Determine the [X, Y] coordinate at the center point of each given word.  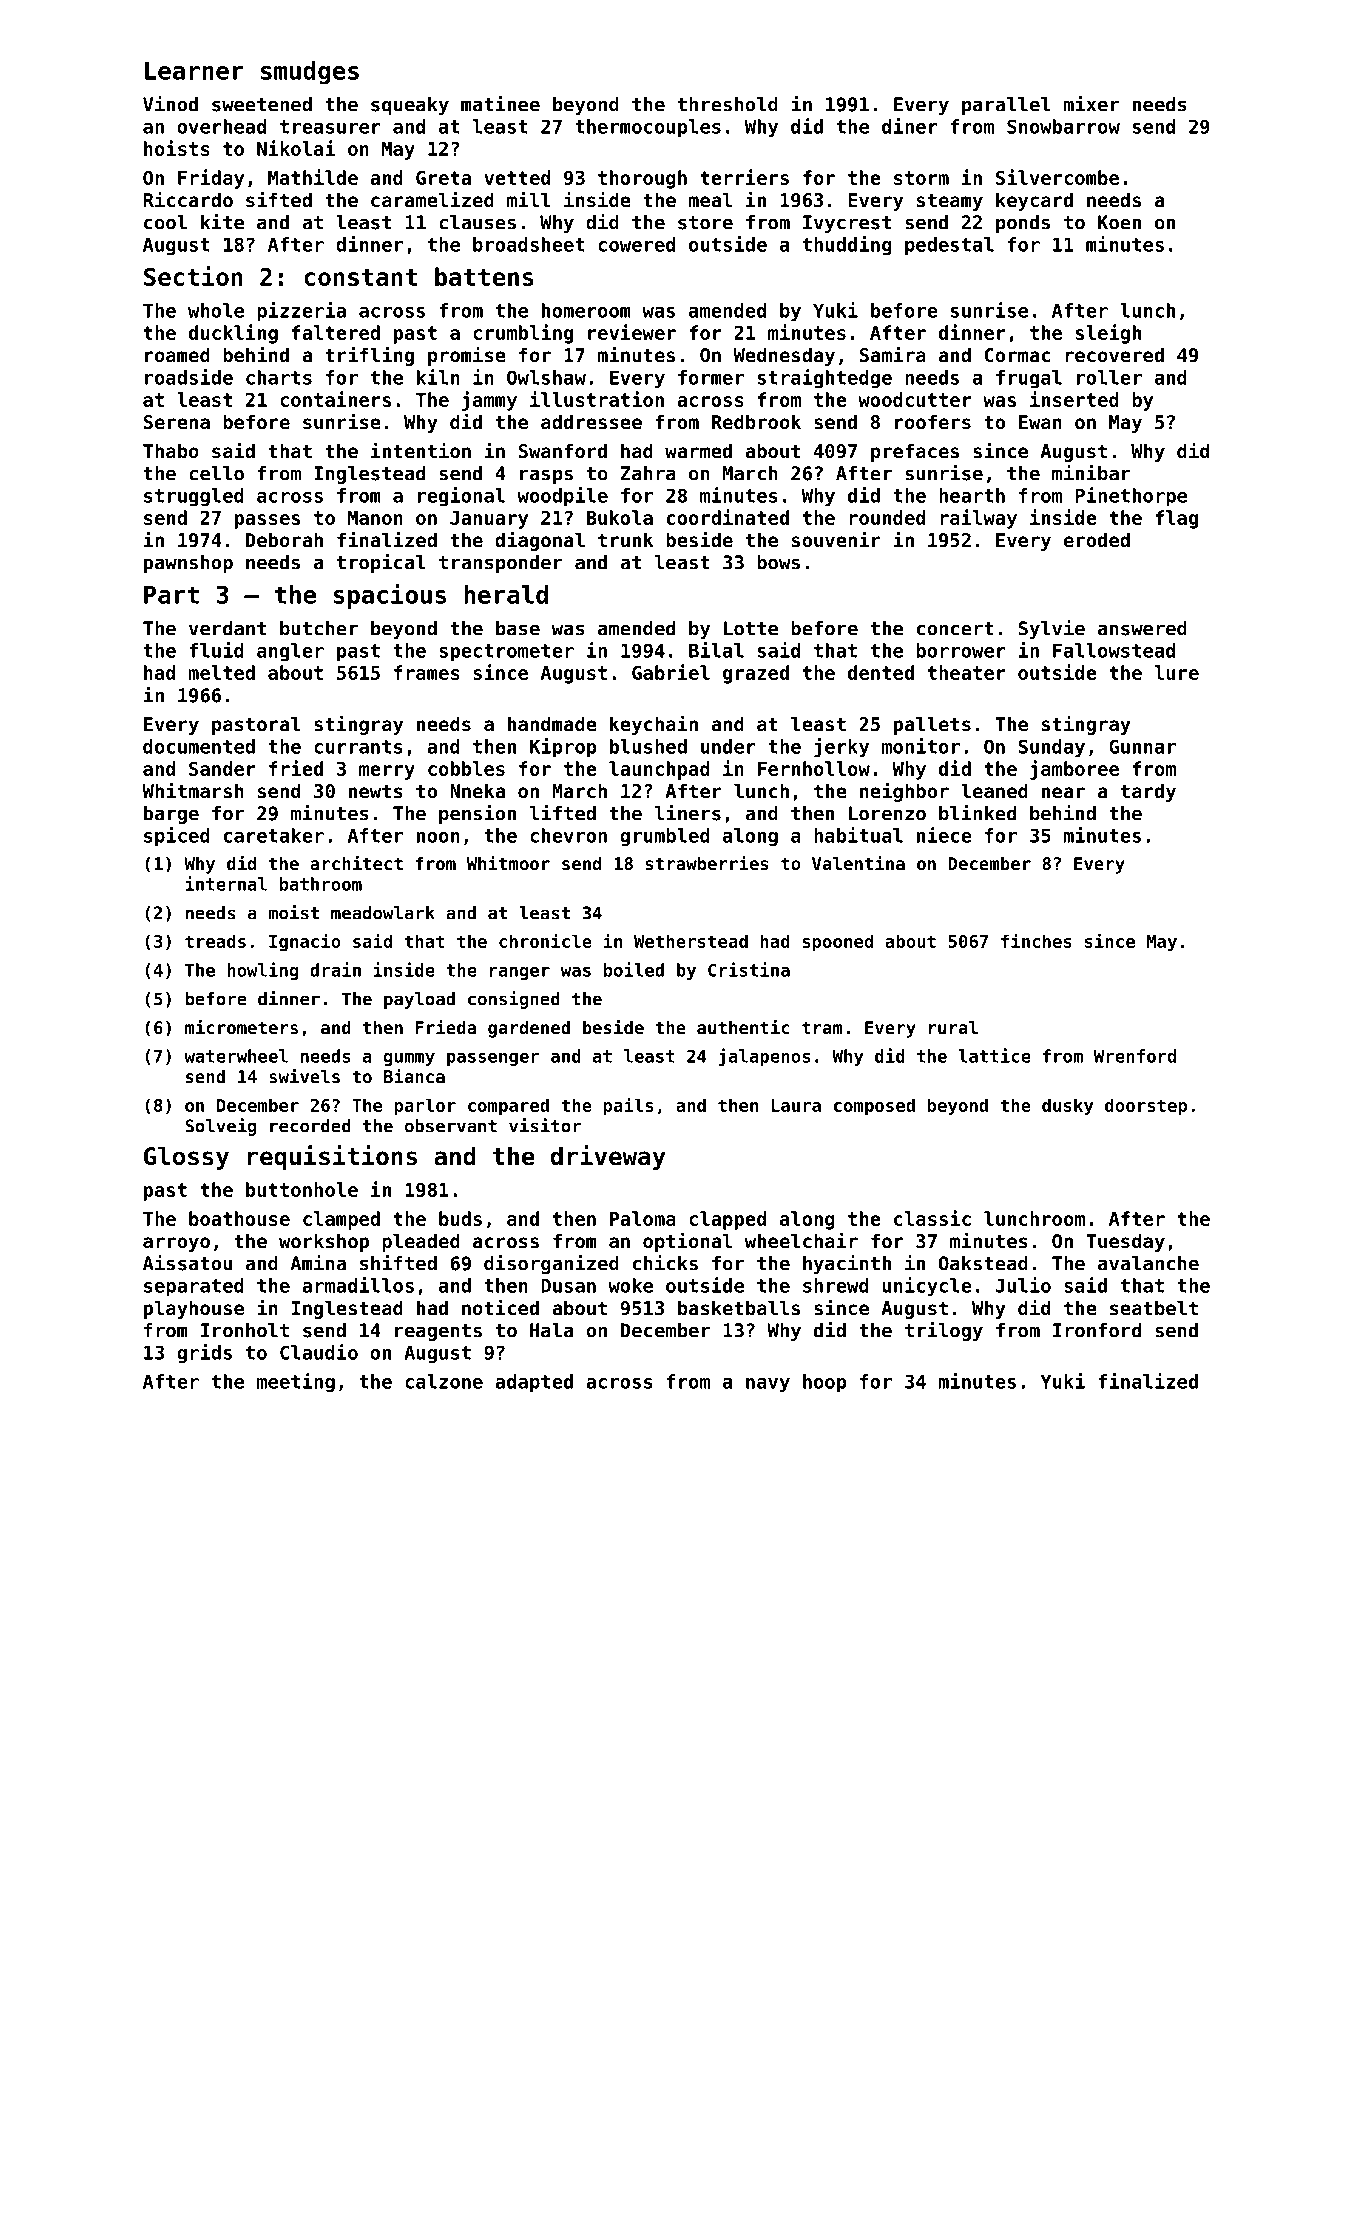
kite [222, 222]
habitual [858, 835]
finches [1036, 940]
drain [335, 969]
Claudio [319, 1352]
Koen [1119, 222]
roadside [189, 377]
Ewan [1040, 422]
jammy [489, 401]
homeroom [586, 310]
